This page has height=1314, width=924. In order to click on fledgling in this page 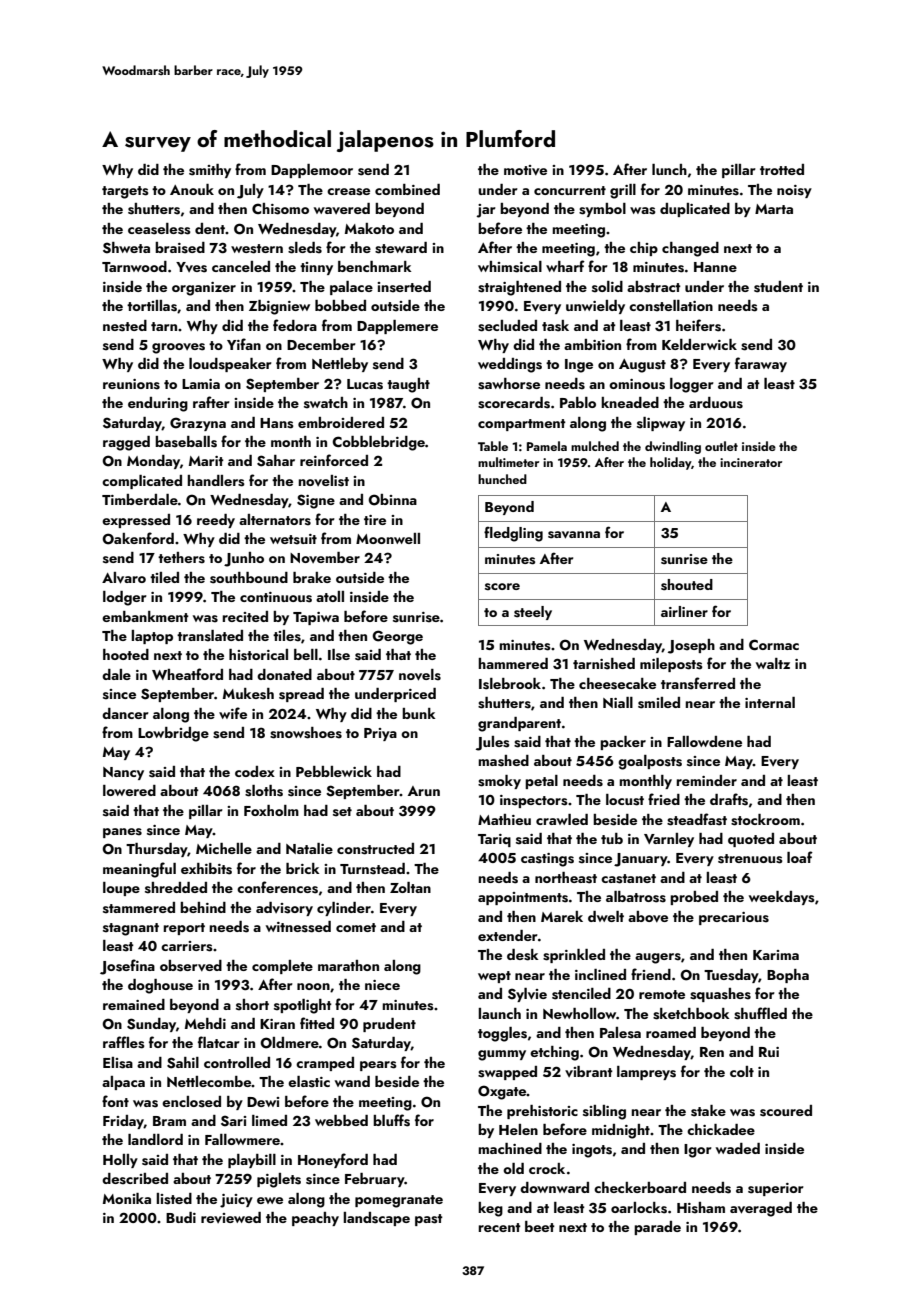, I will do `click(513, 534)`.
